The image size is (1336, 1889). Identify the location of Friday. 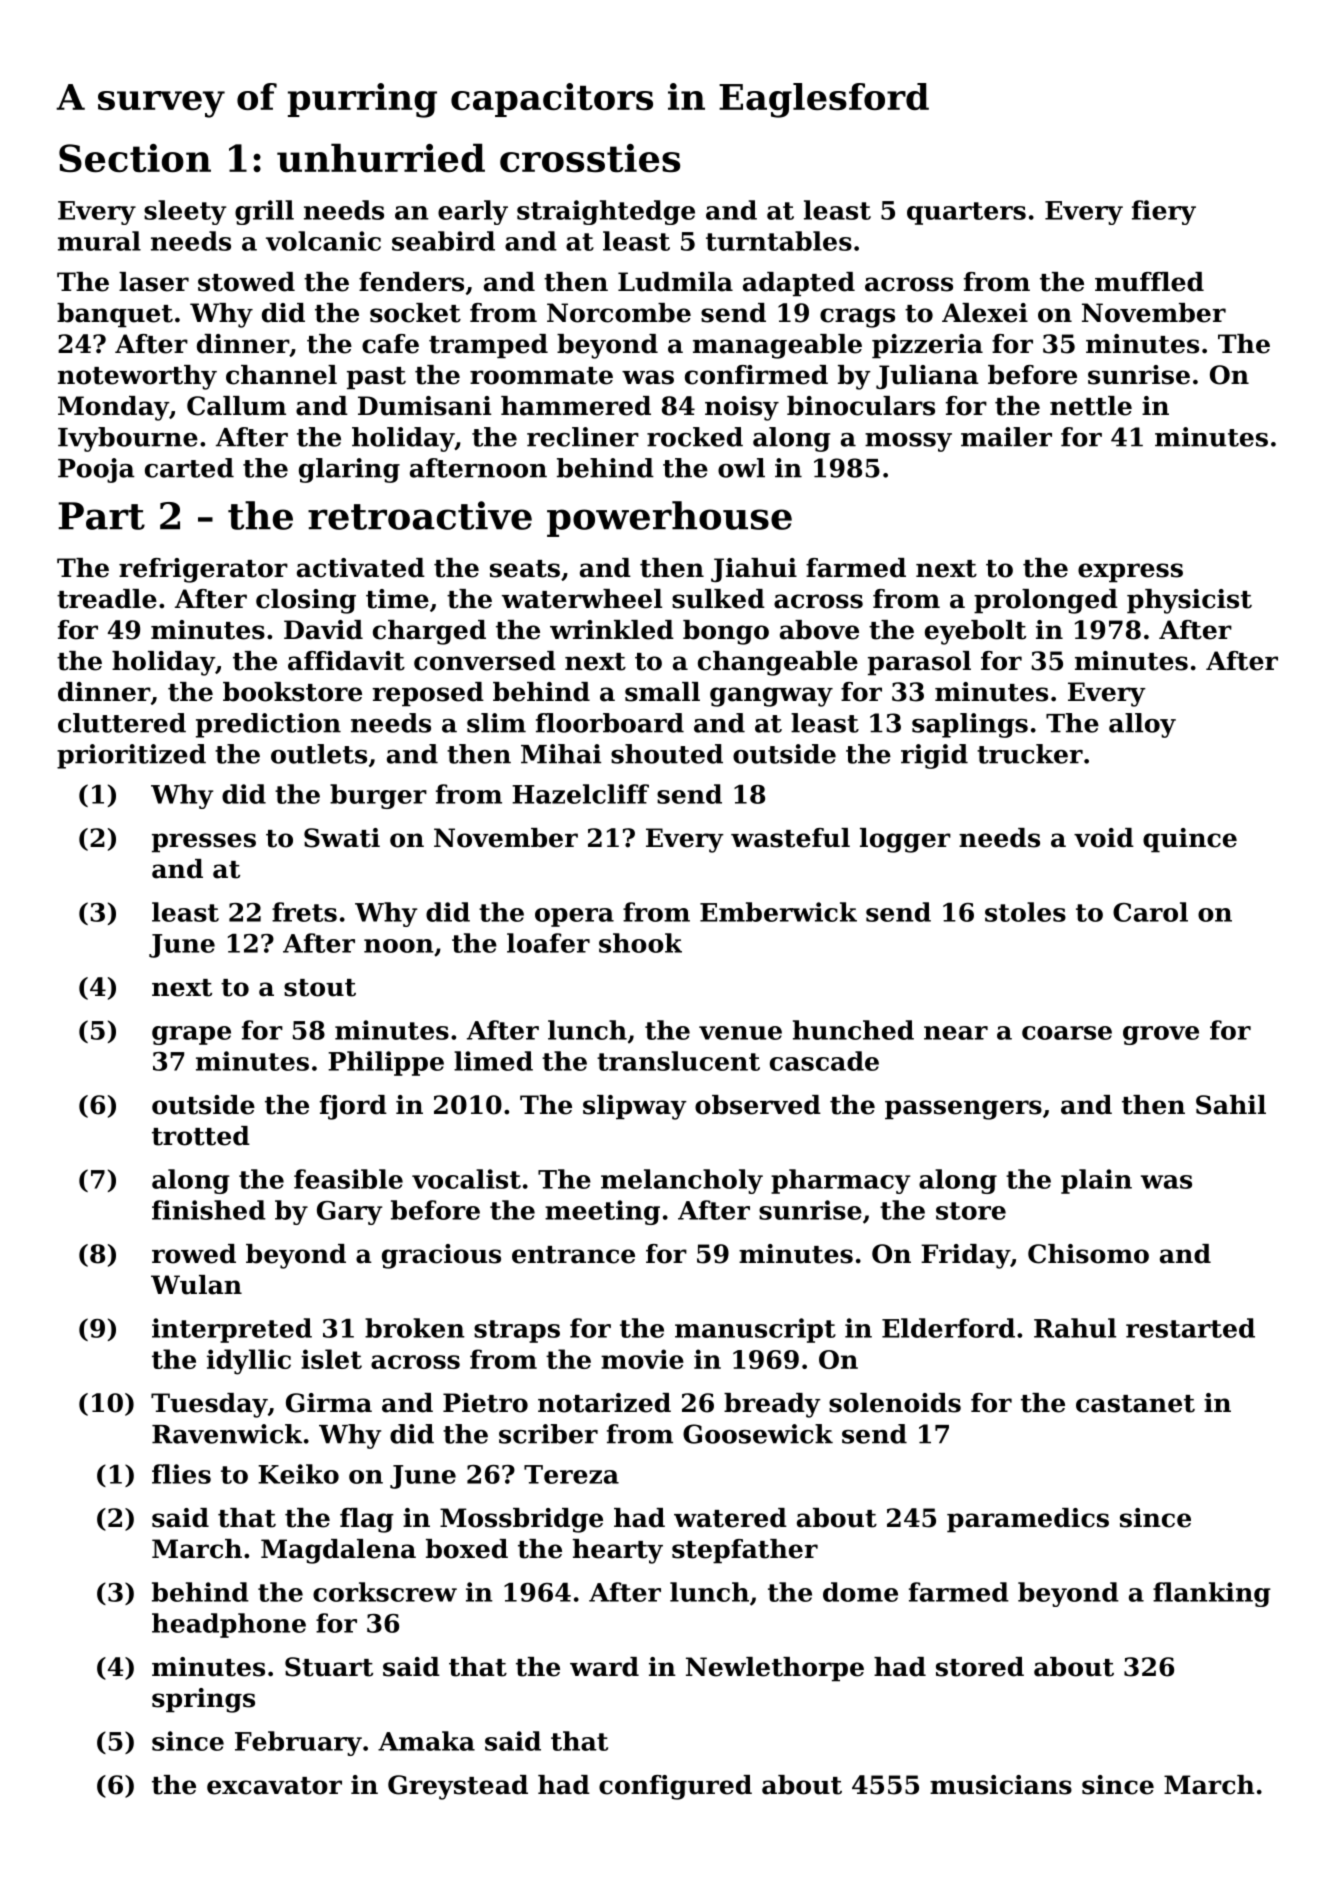
(965, 1256).
